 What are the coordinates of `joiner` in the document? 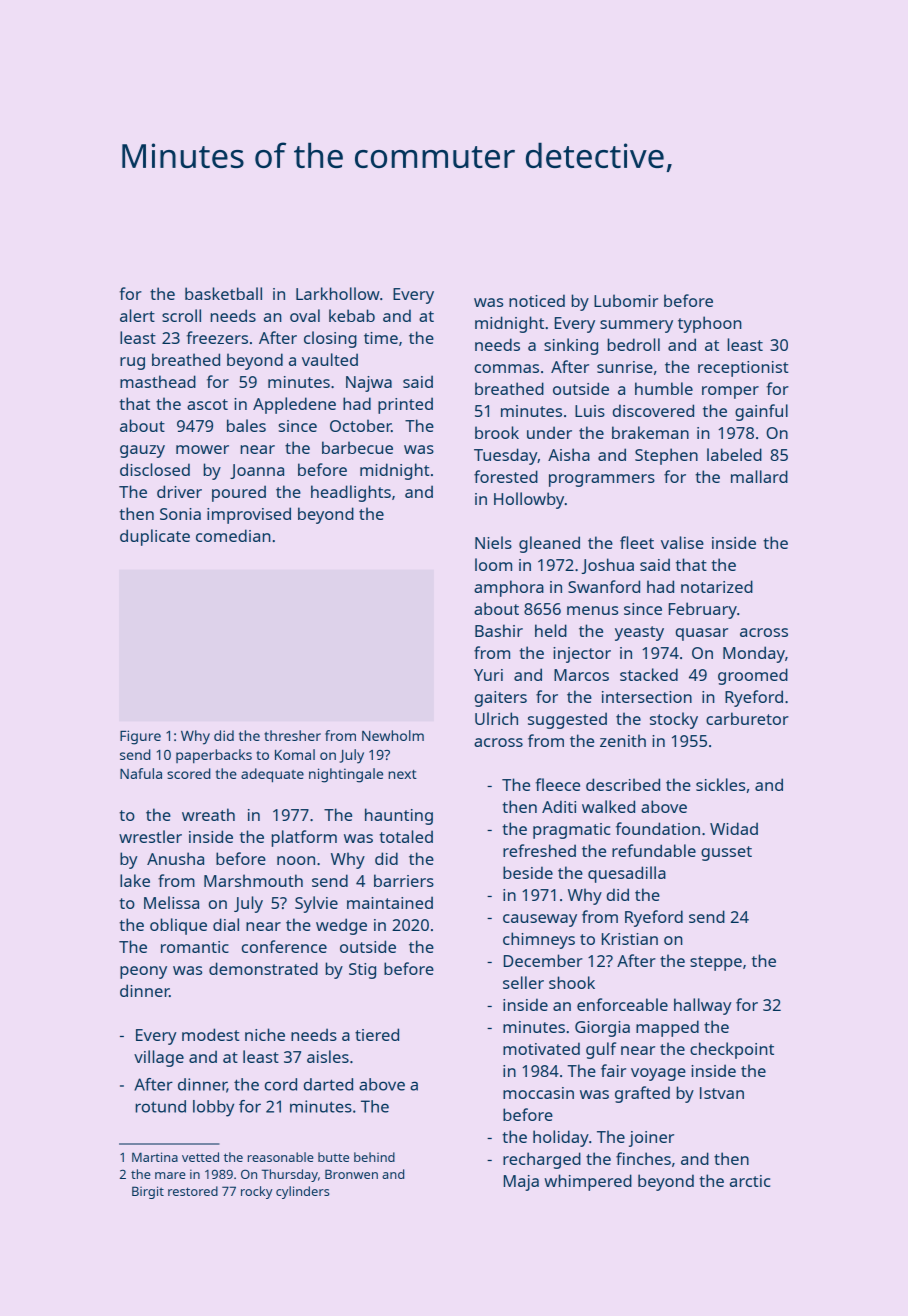 It's located at (651, 1139).
